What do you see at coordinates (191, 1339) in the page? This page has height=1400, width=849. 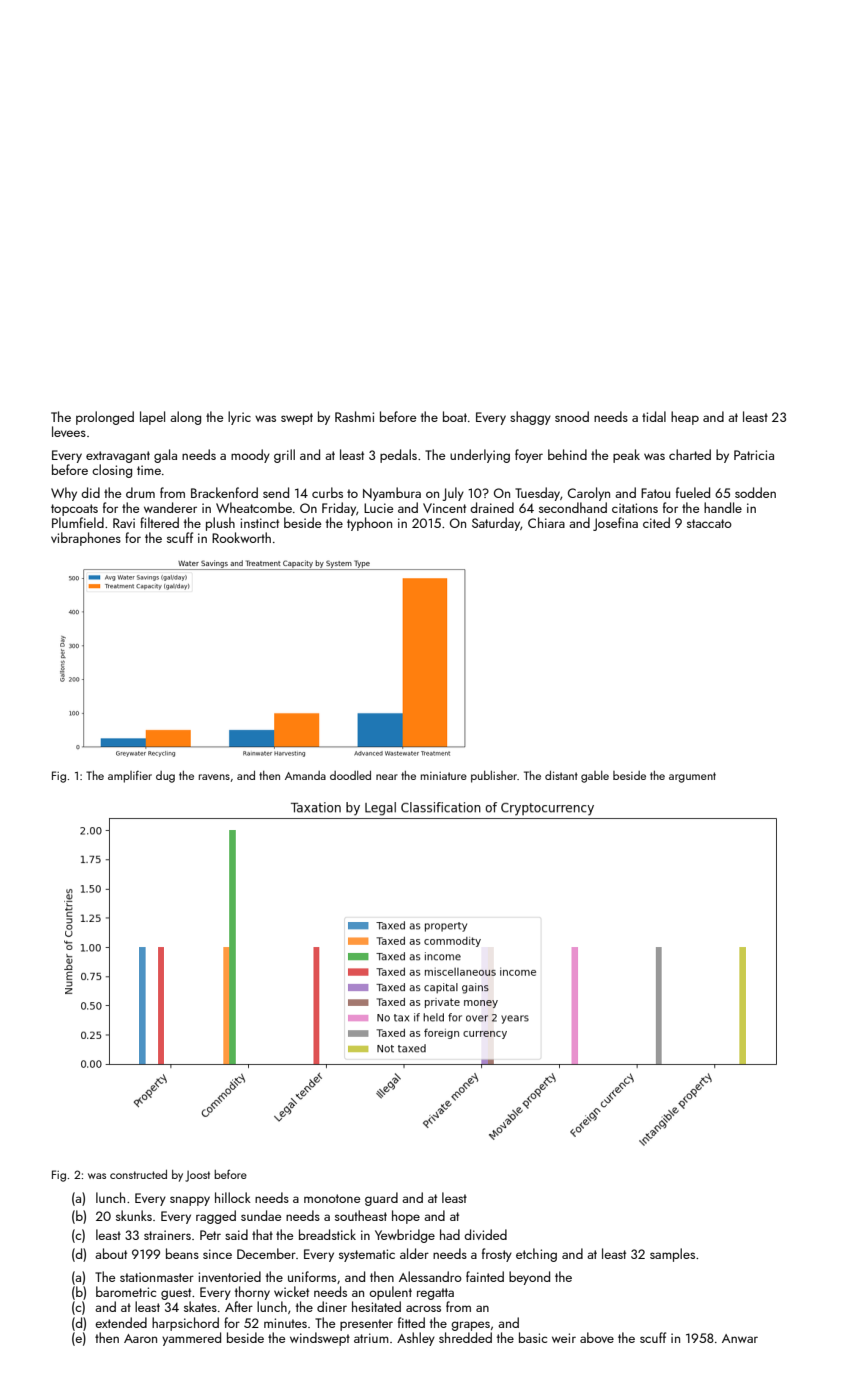 I see `yammered` at bounding box center [191, 1339].
